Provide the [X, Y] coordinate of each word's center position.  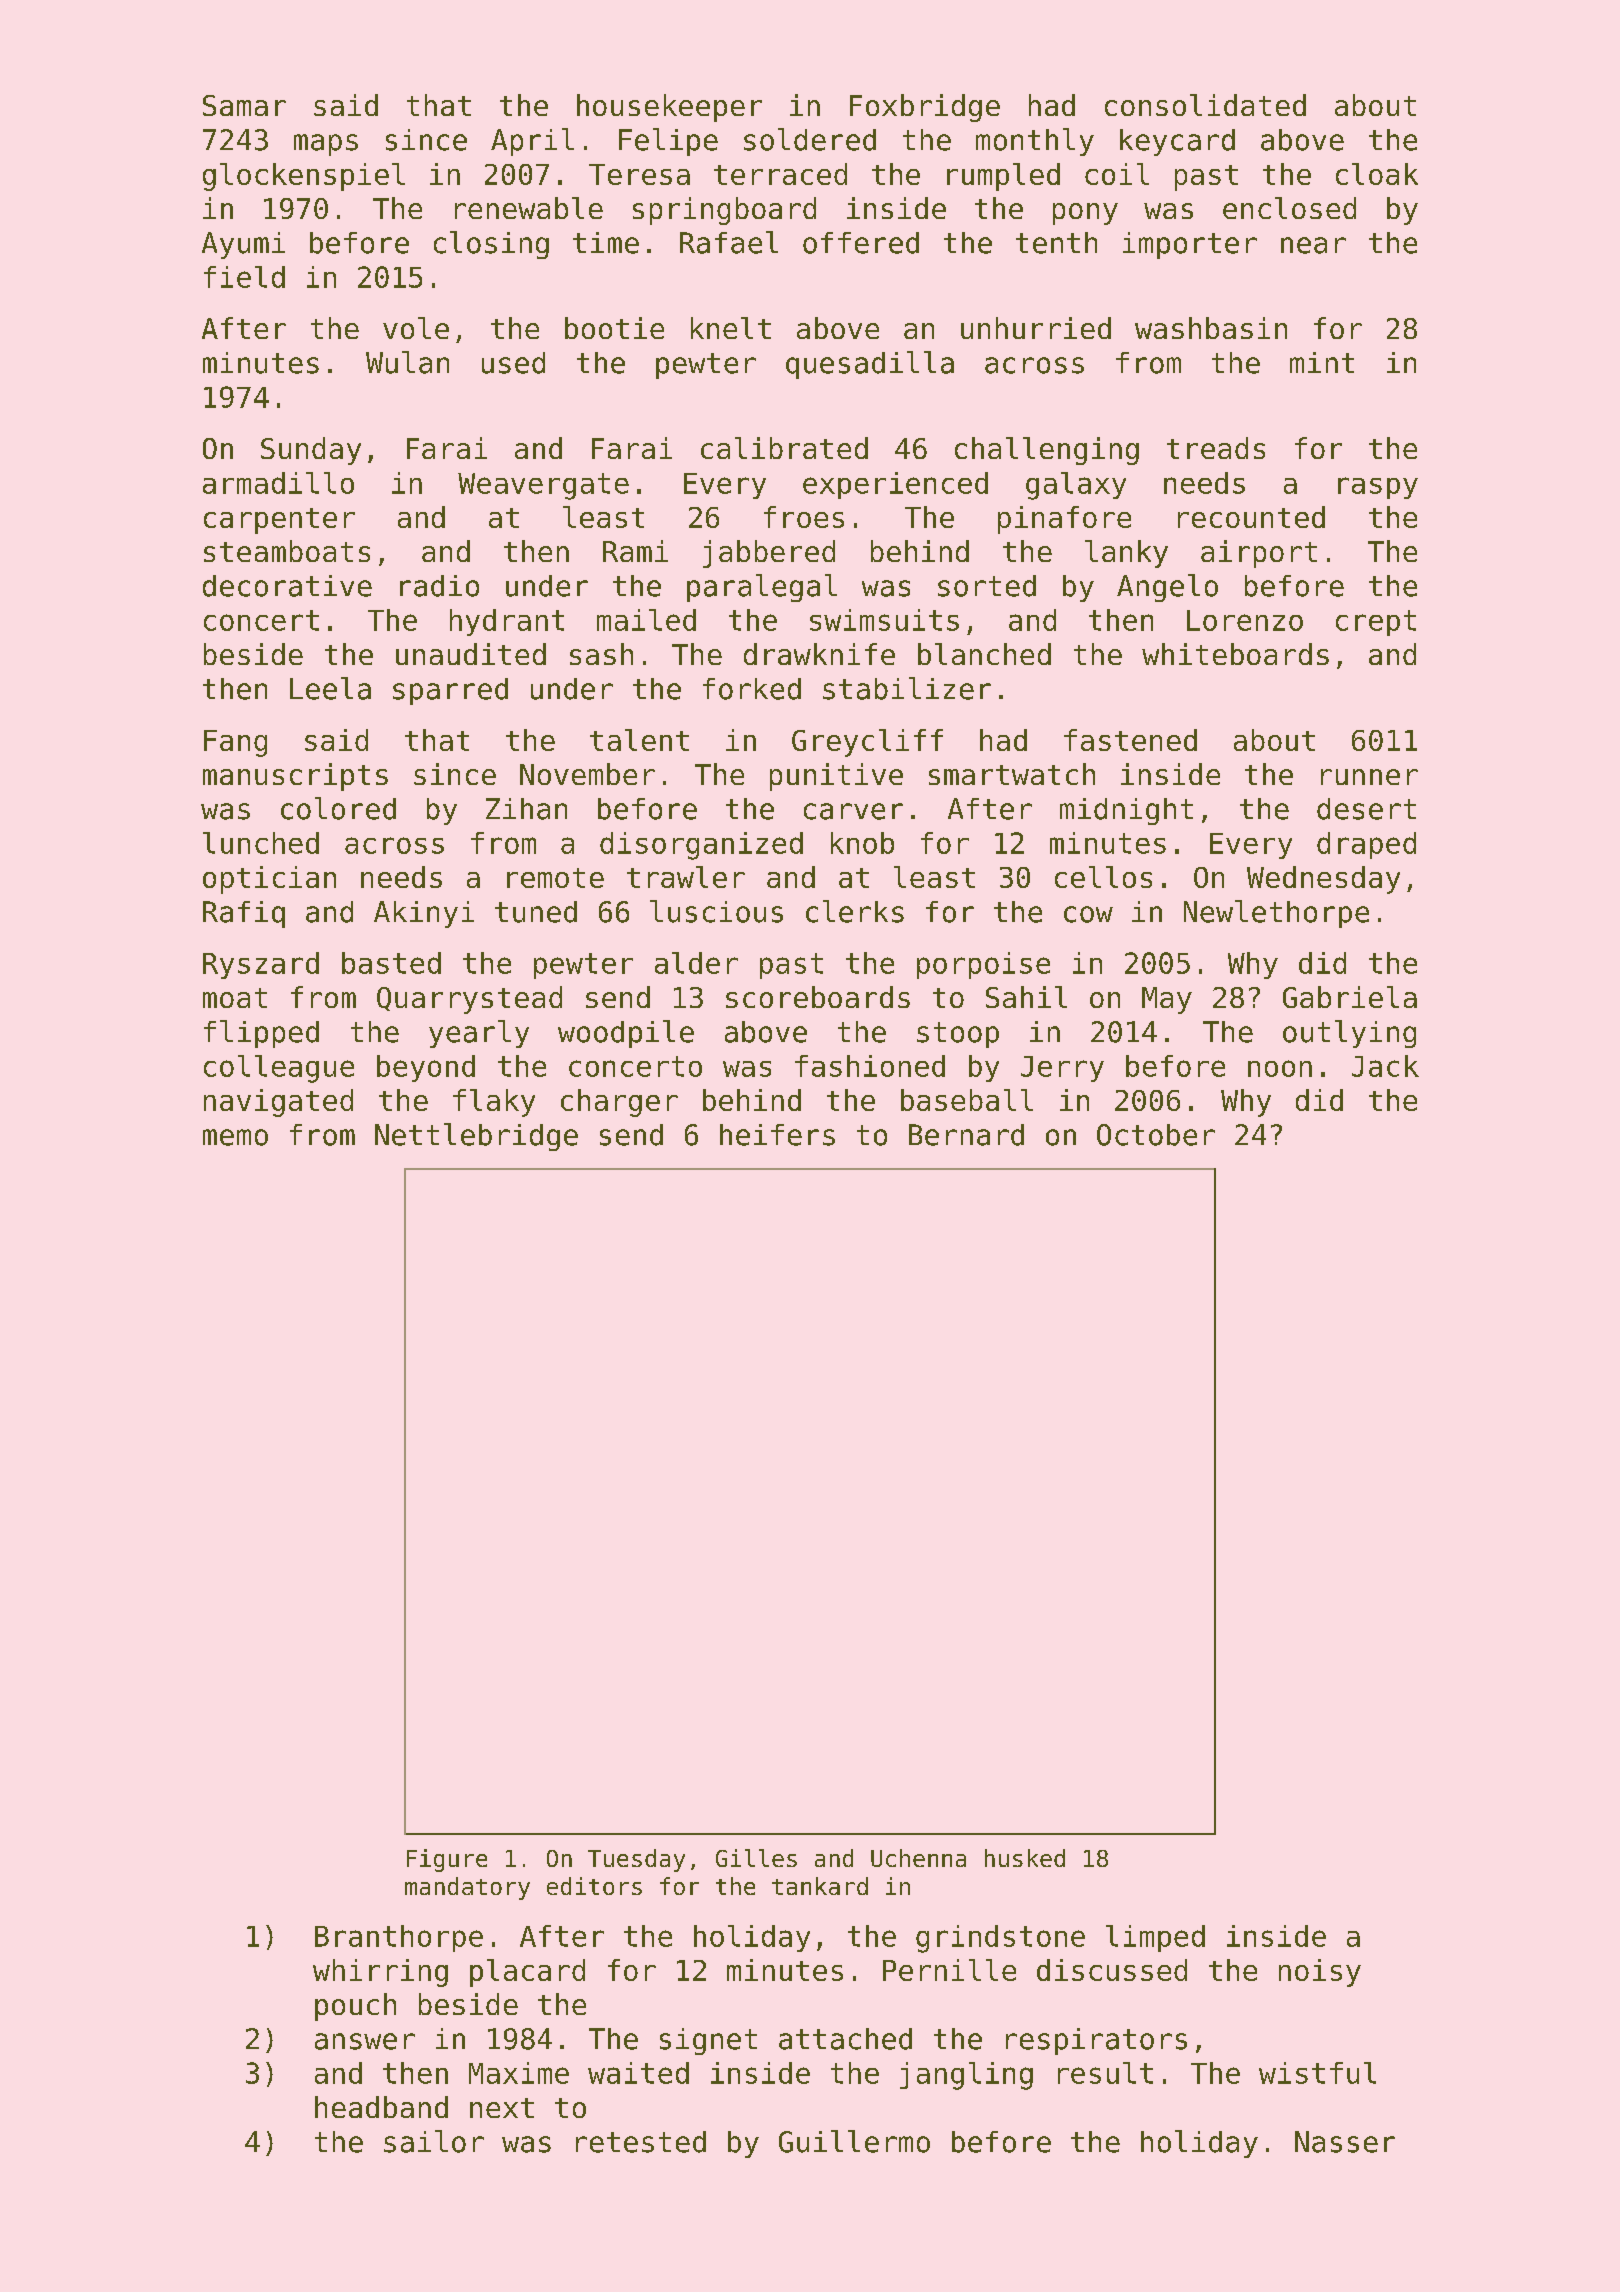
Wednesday [1323, 880]
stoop [958, 1035]
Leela [330, 688]
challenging [1047, 451]
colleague [279, 1069]
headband [381, 2107]
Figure [447, 1860]
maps [326, 145]
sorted [987, 586]
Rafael [729, 242]
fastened [1130, 740]
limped [1155, 1938]
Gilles [756, 1858]
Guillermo [854, 2141]
